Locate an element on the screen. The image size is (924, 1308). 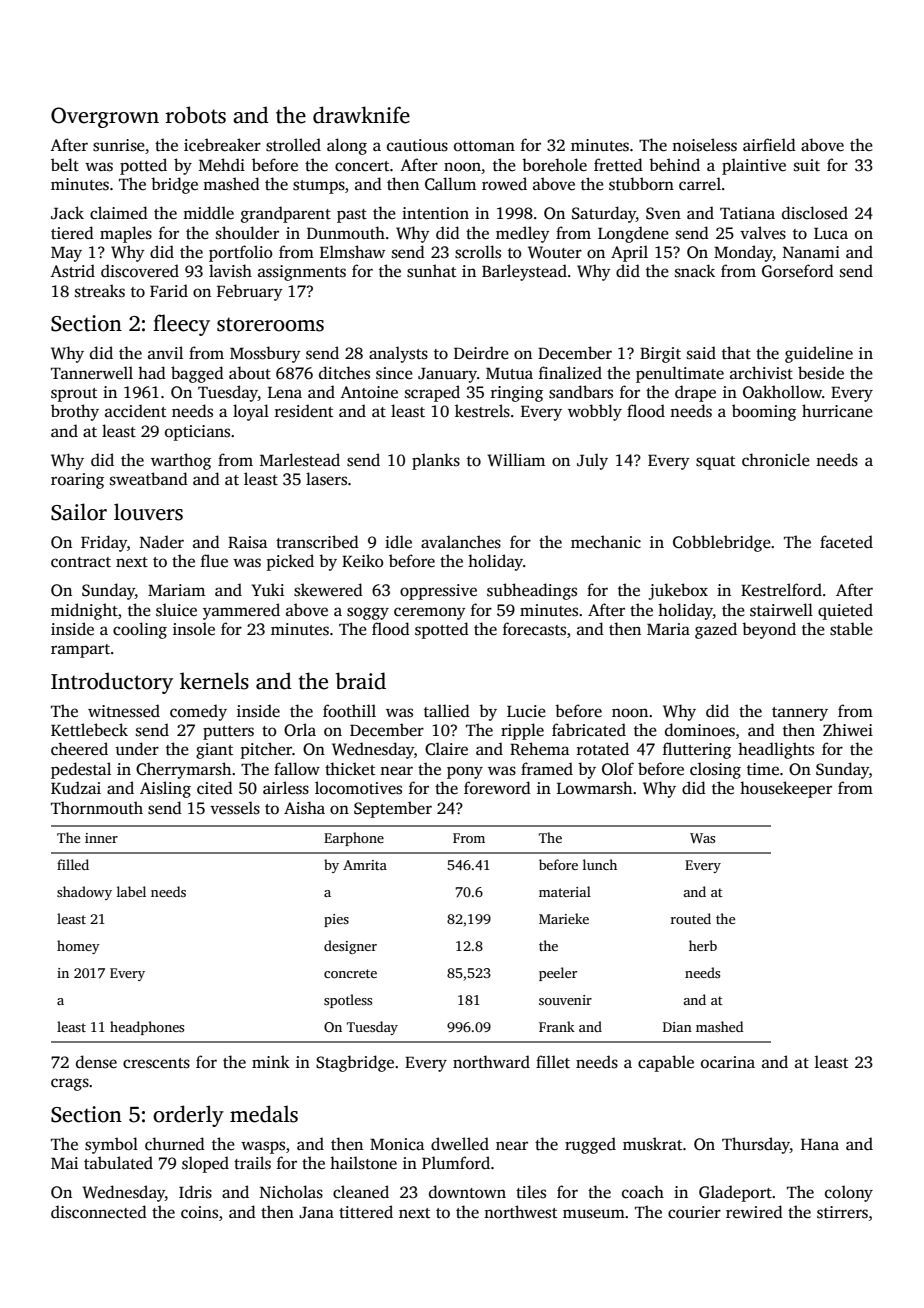
Lowmarsh is located at coordinates (594, 788).
